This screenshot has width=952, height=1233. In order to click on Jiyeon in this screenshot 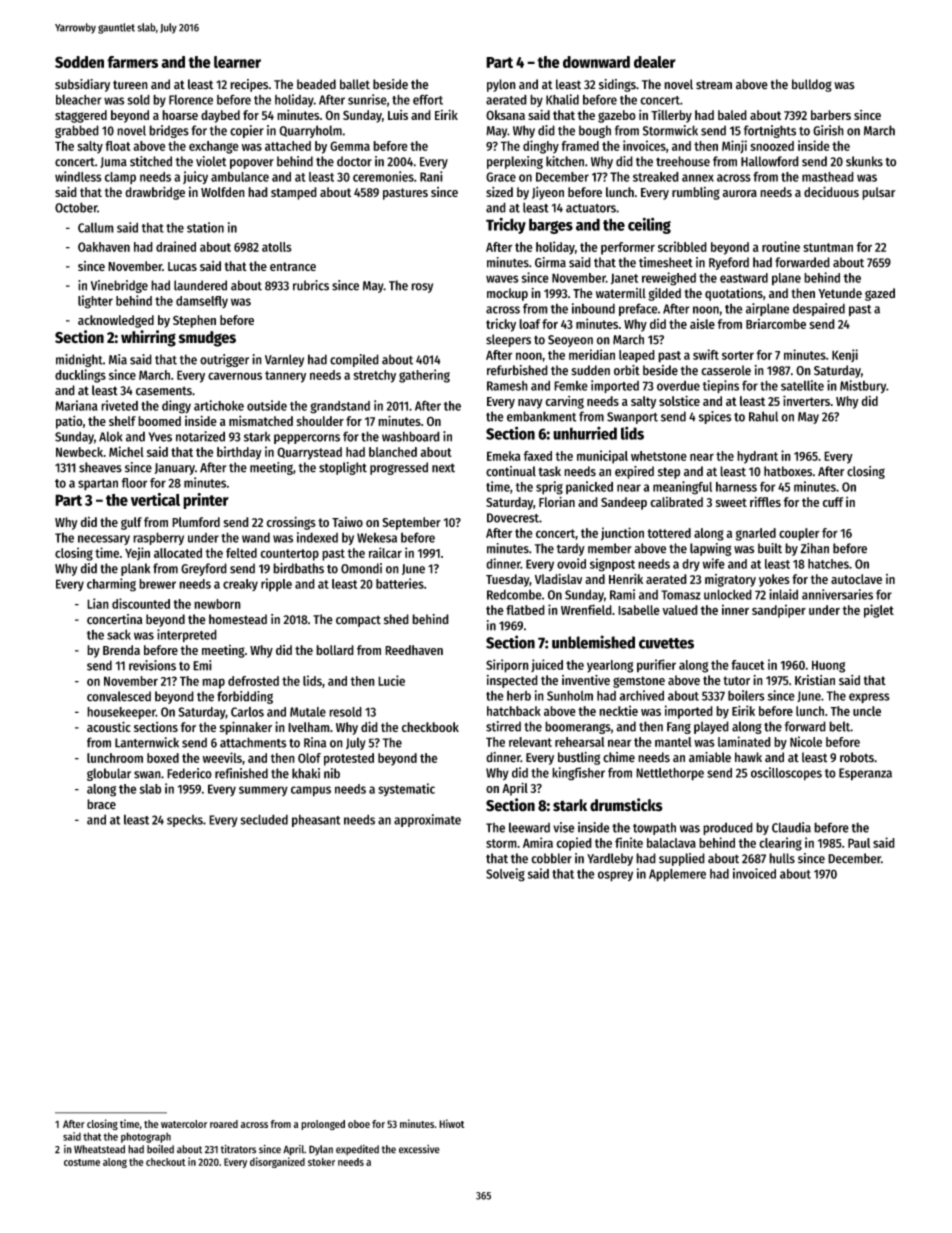, I will do `click(548, 193)`.
